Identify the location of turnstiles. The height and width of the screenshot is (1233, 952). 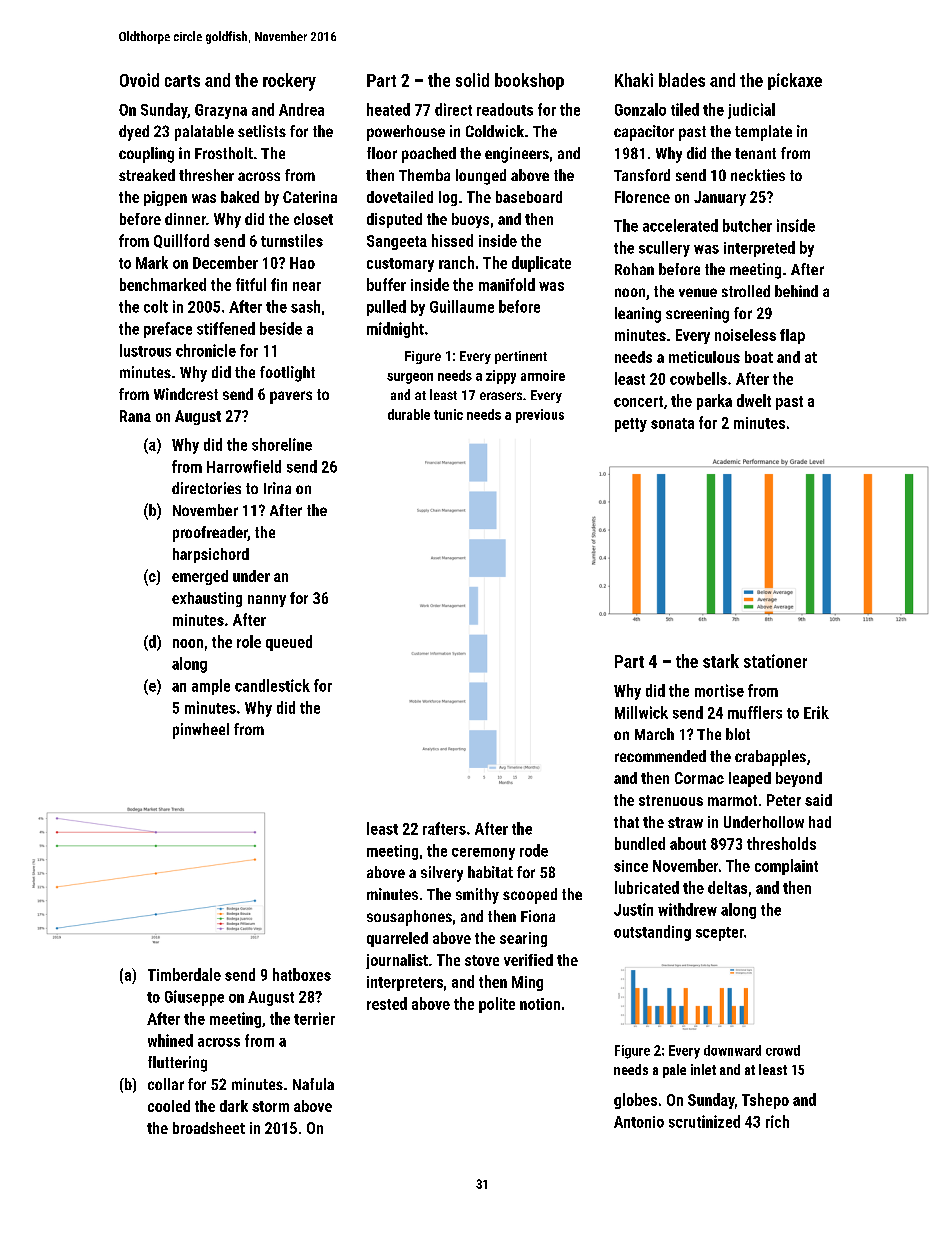
(292, 240).
